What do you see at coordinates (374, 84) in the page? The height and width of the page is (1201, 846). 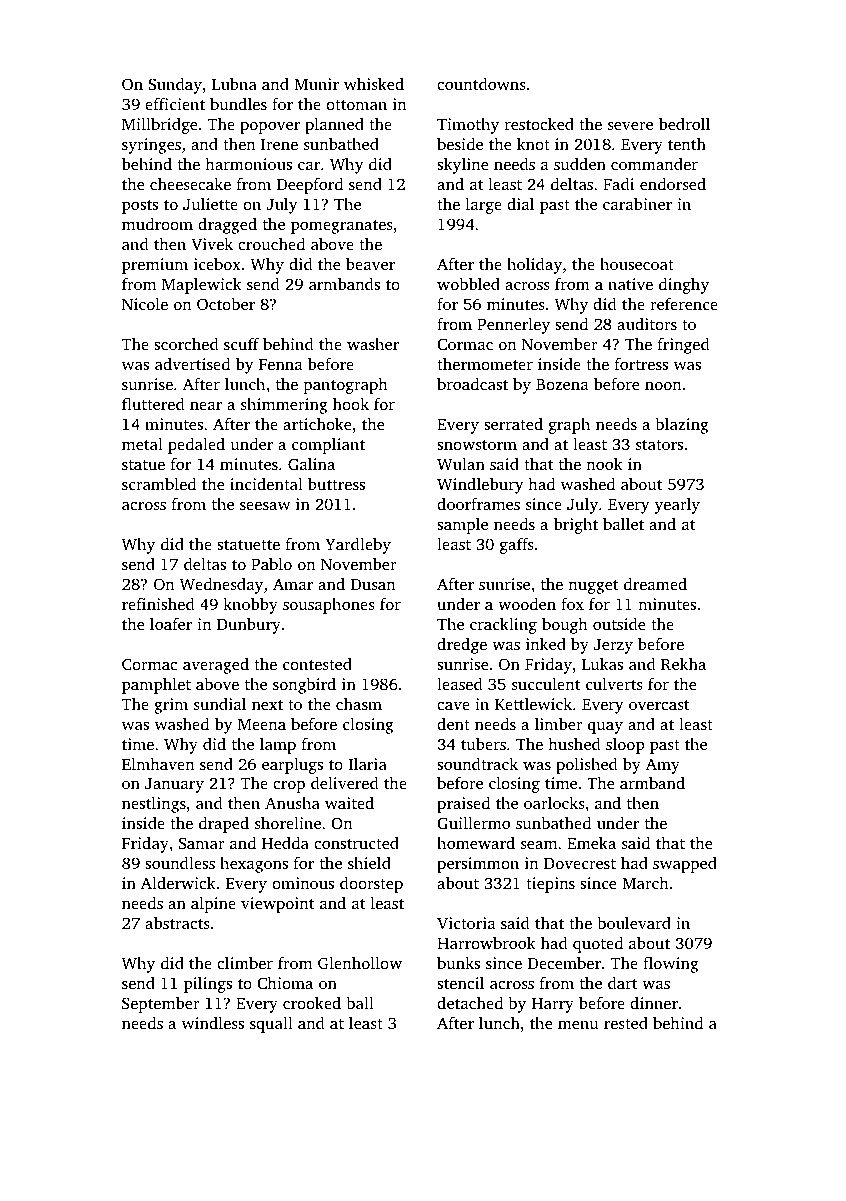 I see `whisked` at bounding box center [374, 84].
